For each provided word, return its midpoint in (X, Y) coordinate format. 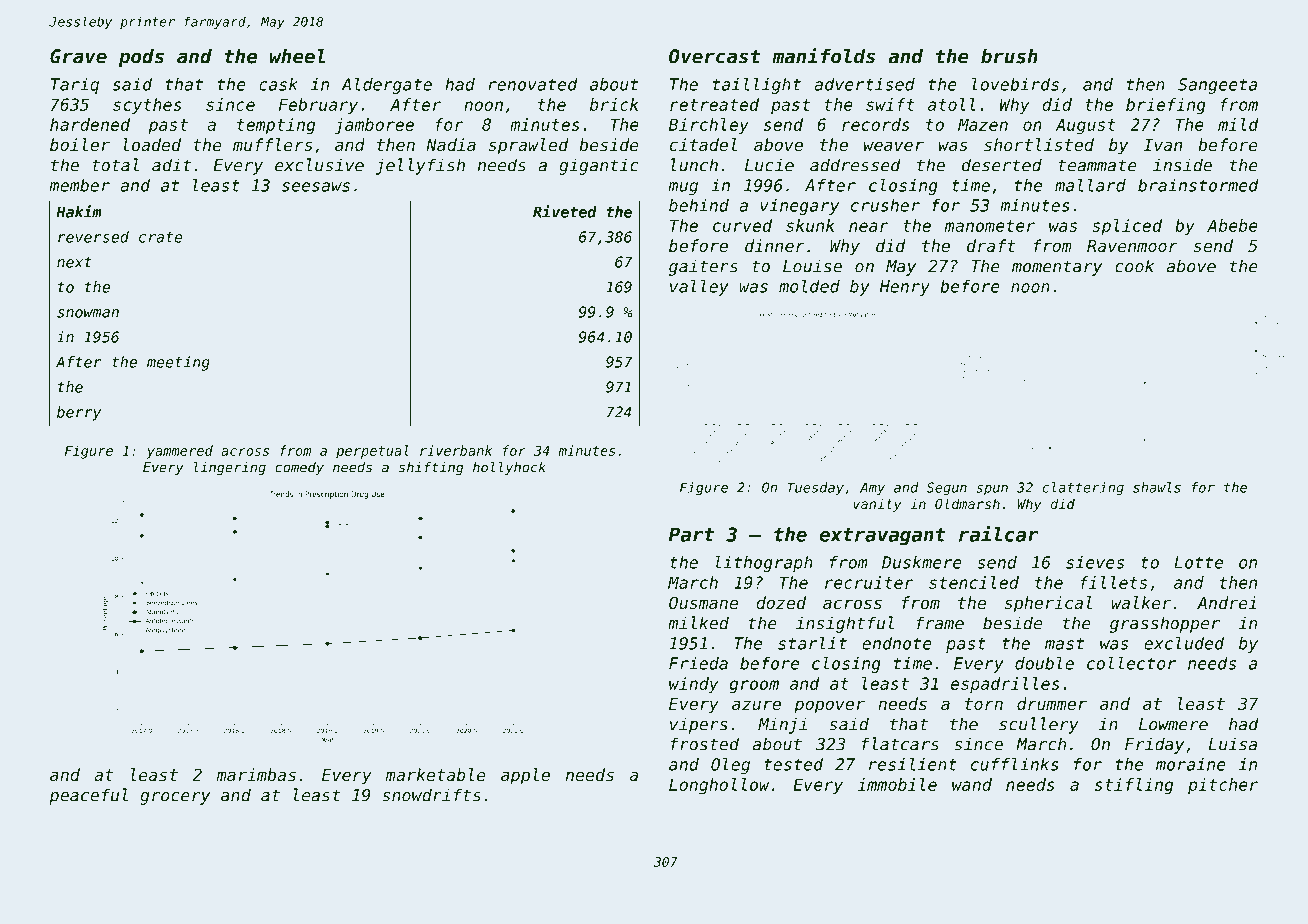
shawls (1157, 487)
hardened (90, 124)
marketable (435, 774)
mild (1238, 124)
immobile (897, 784)
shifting (431, 468)
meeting (178, 363)
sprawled (529, 146)
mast (1064, 644)
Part (691, 534)
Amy (872, 488)
